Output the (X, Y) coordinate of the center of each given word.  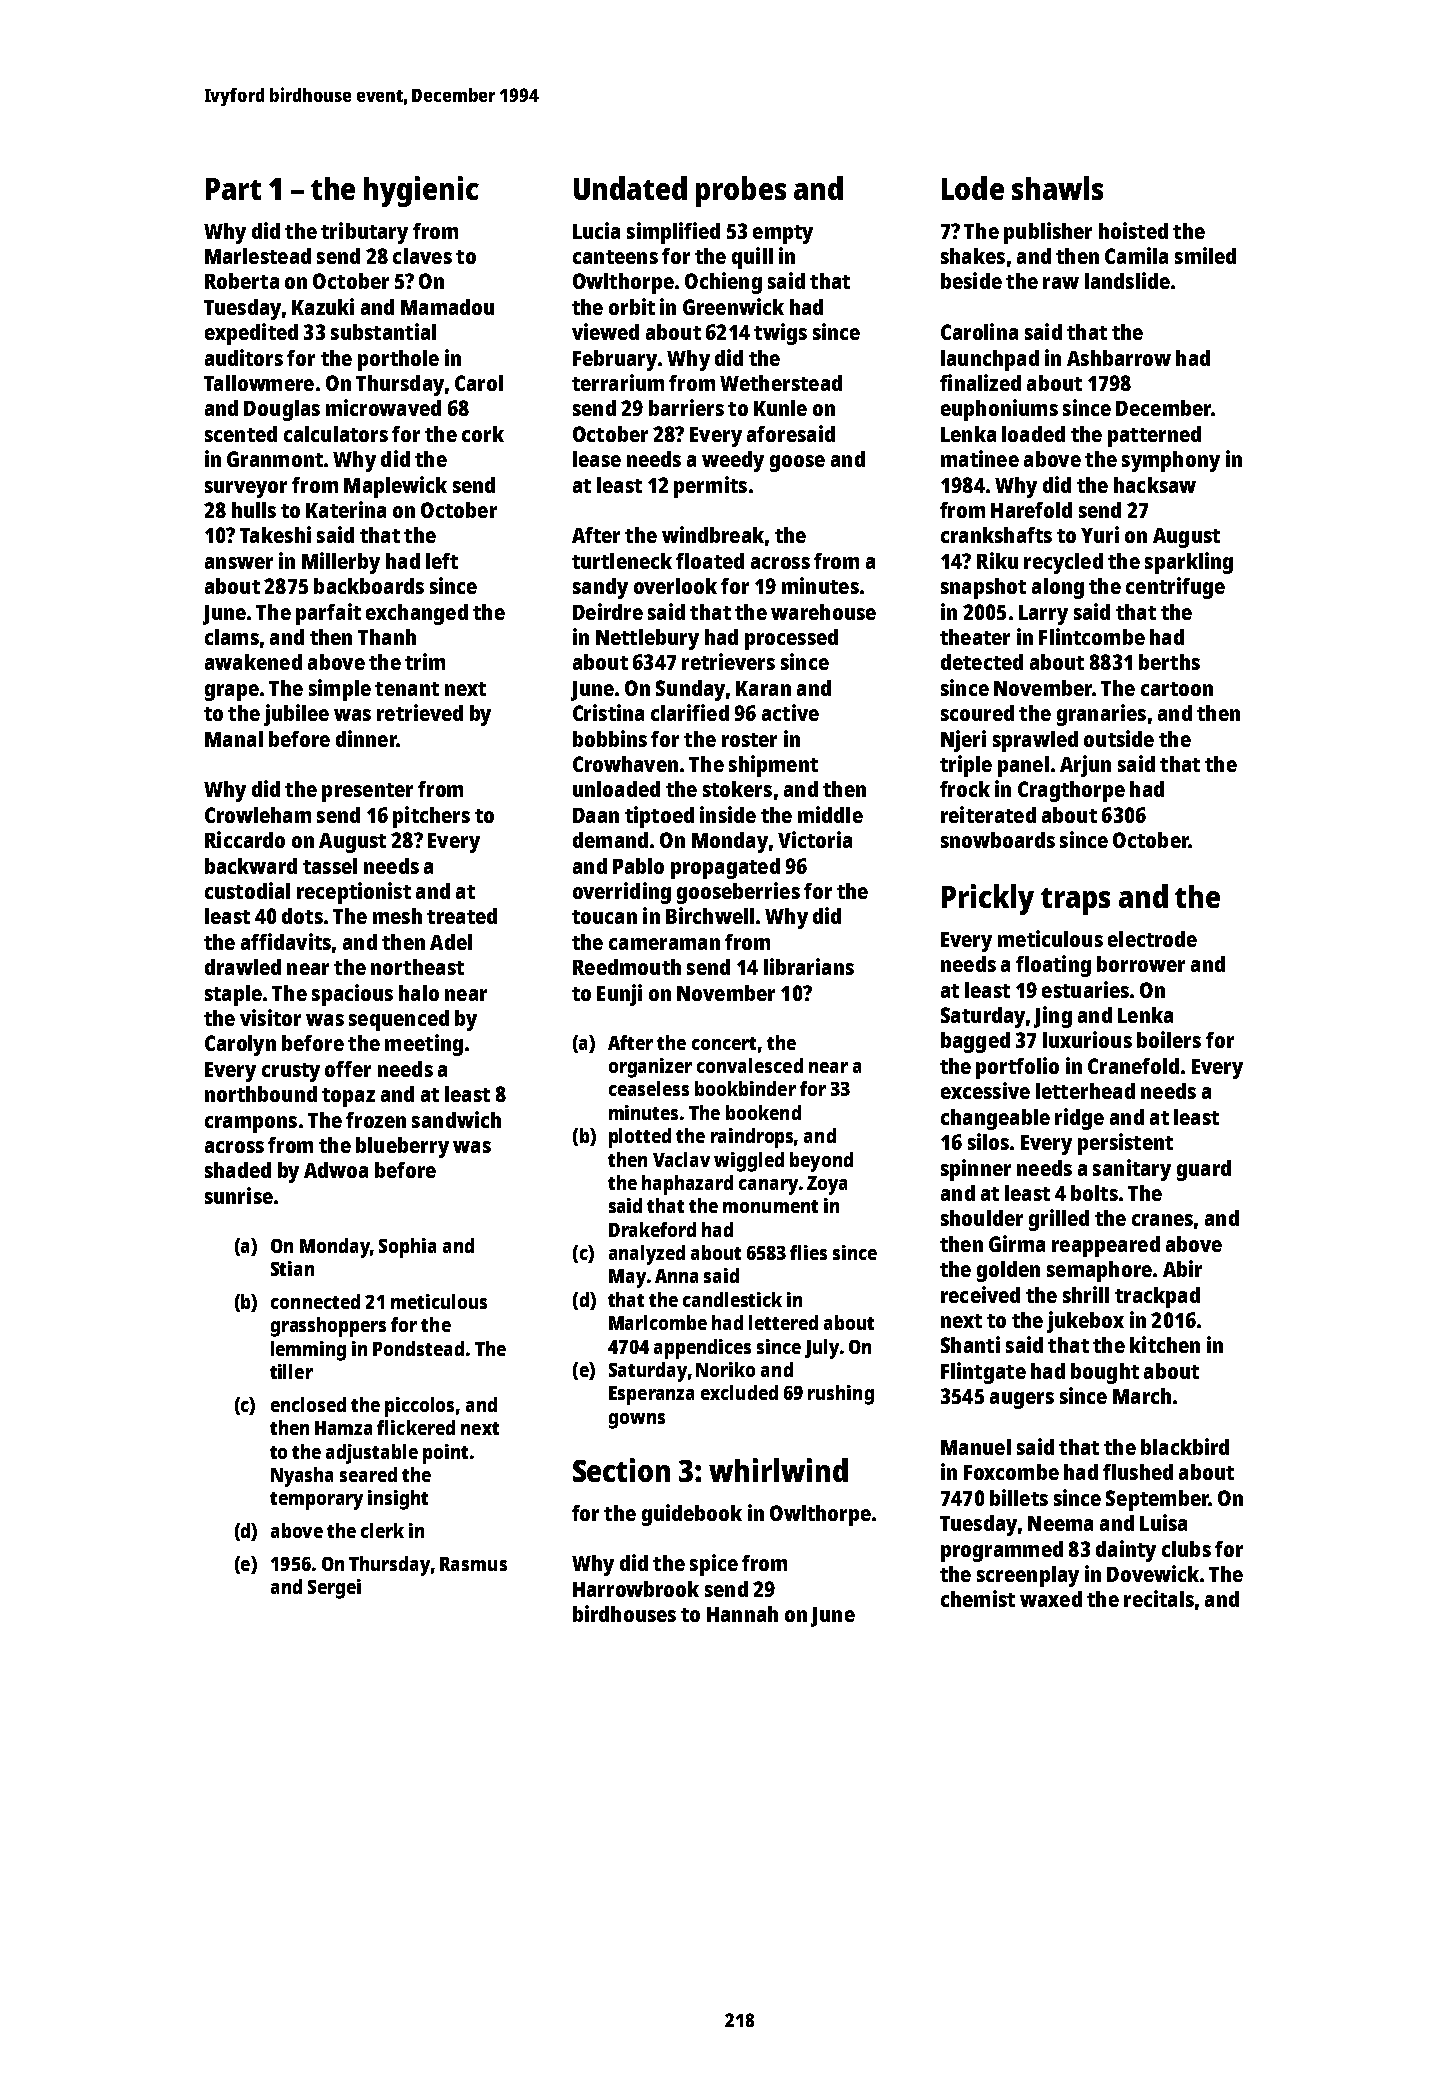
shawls (1057, 188)
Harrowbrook (636, 1589)
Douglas (282, 410)
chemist (978, 1598)
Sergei (334, 1589)
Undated (630, 188)
